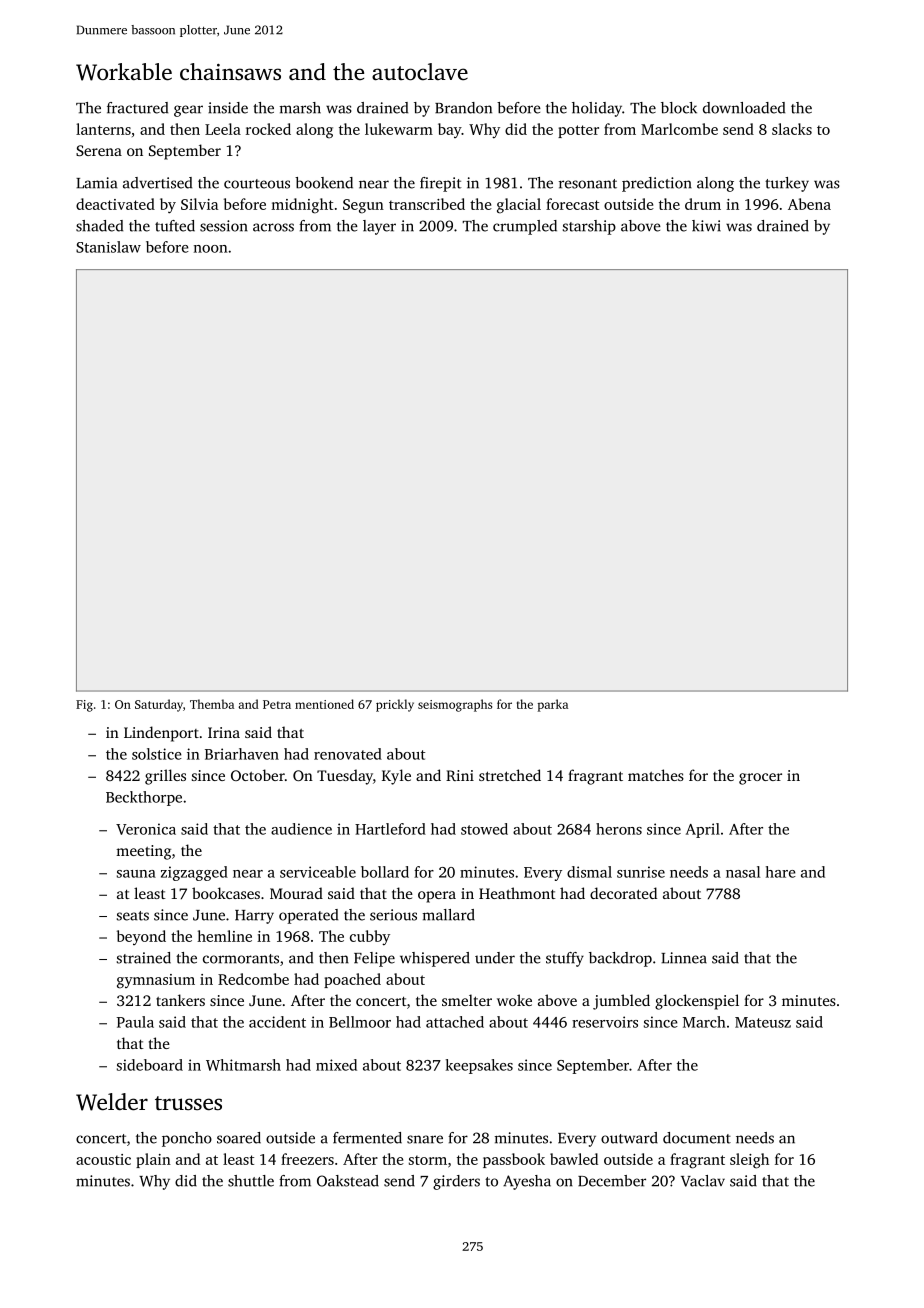 The width and height of the screenshot is (924, 1308). What do you see at coordinates (420, 72) in the screenshot?
I see `autoclave` at bounding box center [420, 72].
